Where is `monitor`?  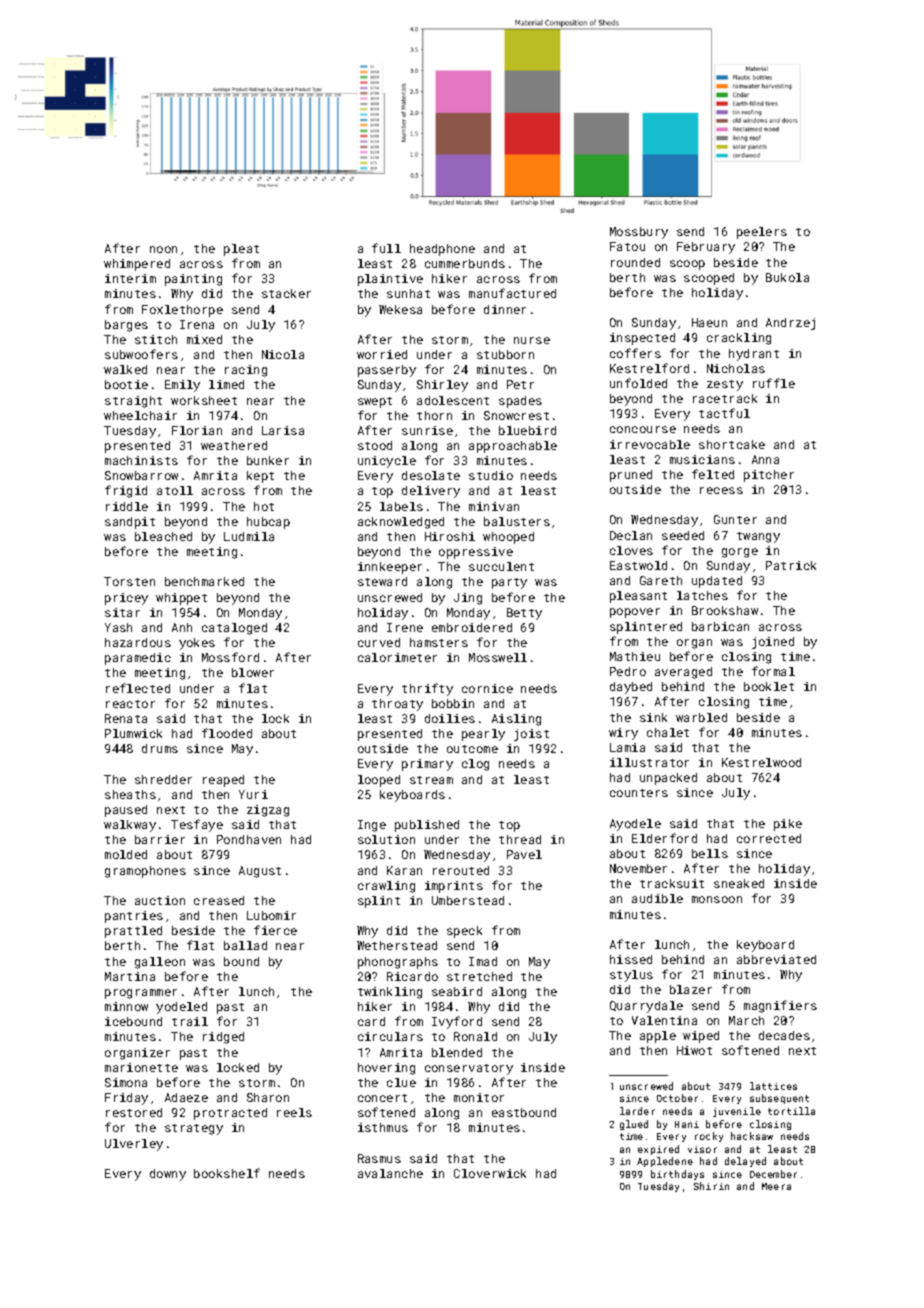 monitor is located at coordinates (479, 1097).
